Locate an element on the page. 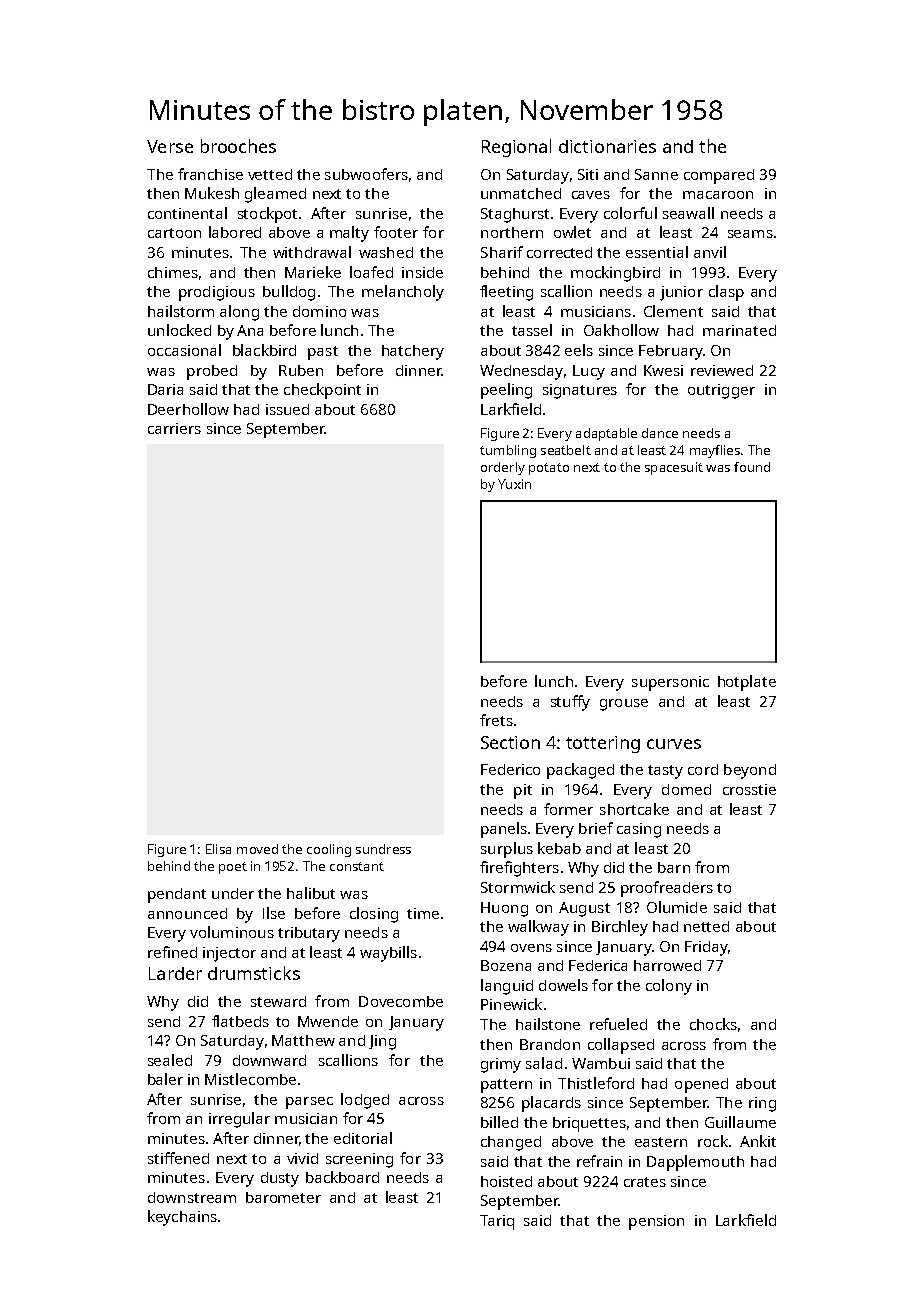 Image resolution: width=924 pixels, height=1314 pixels. Yuxin is located at coordinates (514, 484).
